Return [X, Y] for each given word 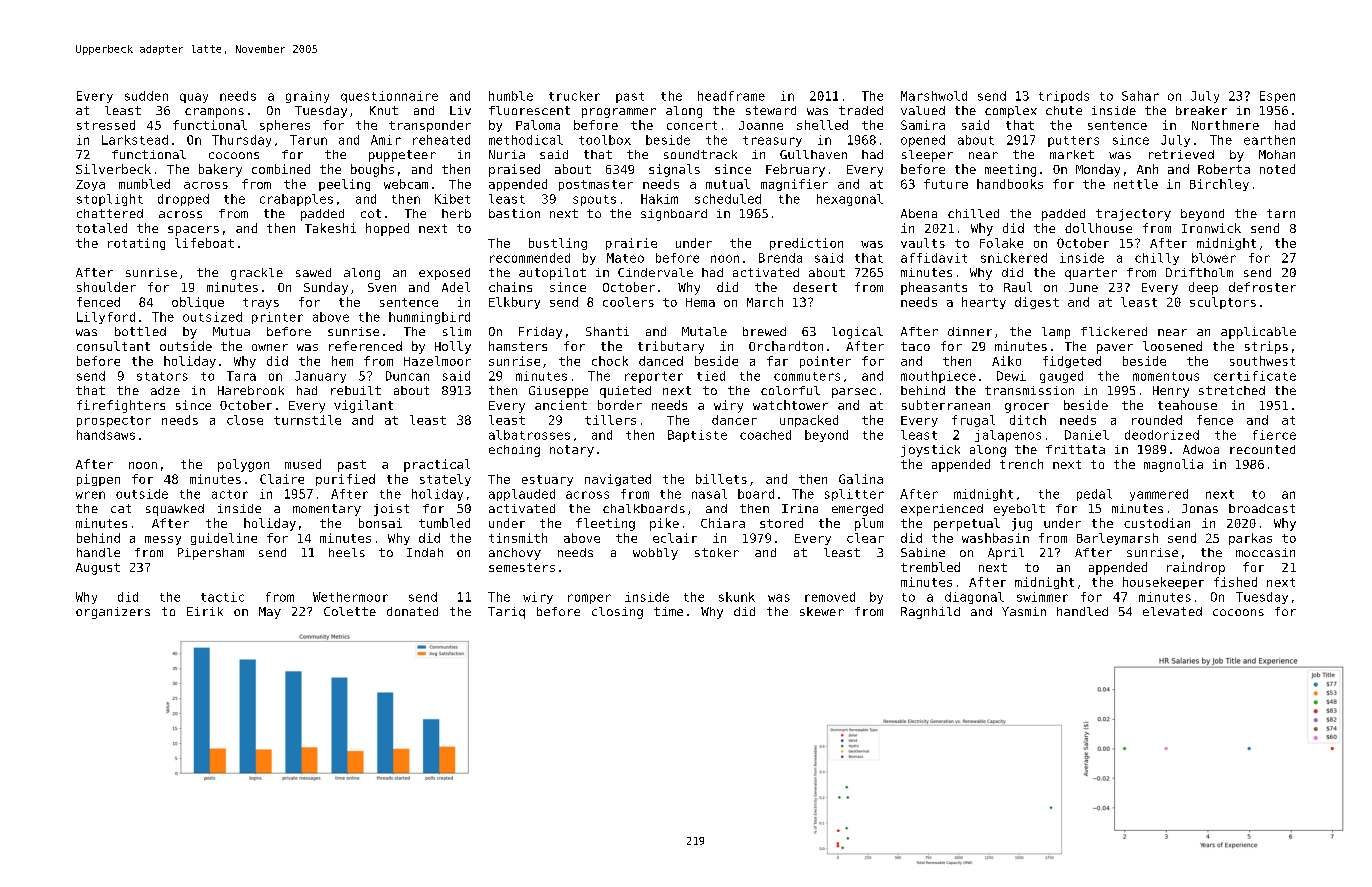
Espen [1277, 97]
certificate [1255, 376]
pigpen [98, 480]
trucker [574, 96]
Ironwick [1211, 228]
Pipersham [211, 554]
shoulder [106, 287]
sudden [146, 96]
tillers [610, 420]
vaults [923, 243]
